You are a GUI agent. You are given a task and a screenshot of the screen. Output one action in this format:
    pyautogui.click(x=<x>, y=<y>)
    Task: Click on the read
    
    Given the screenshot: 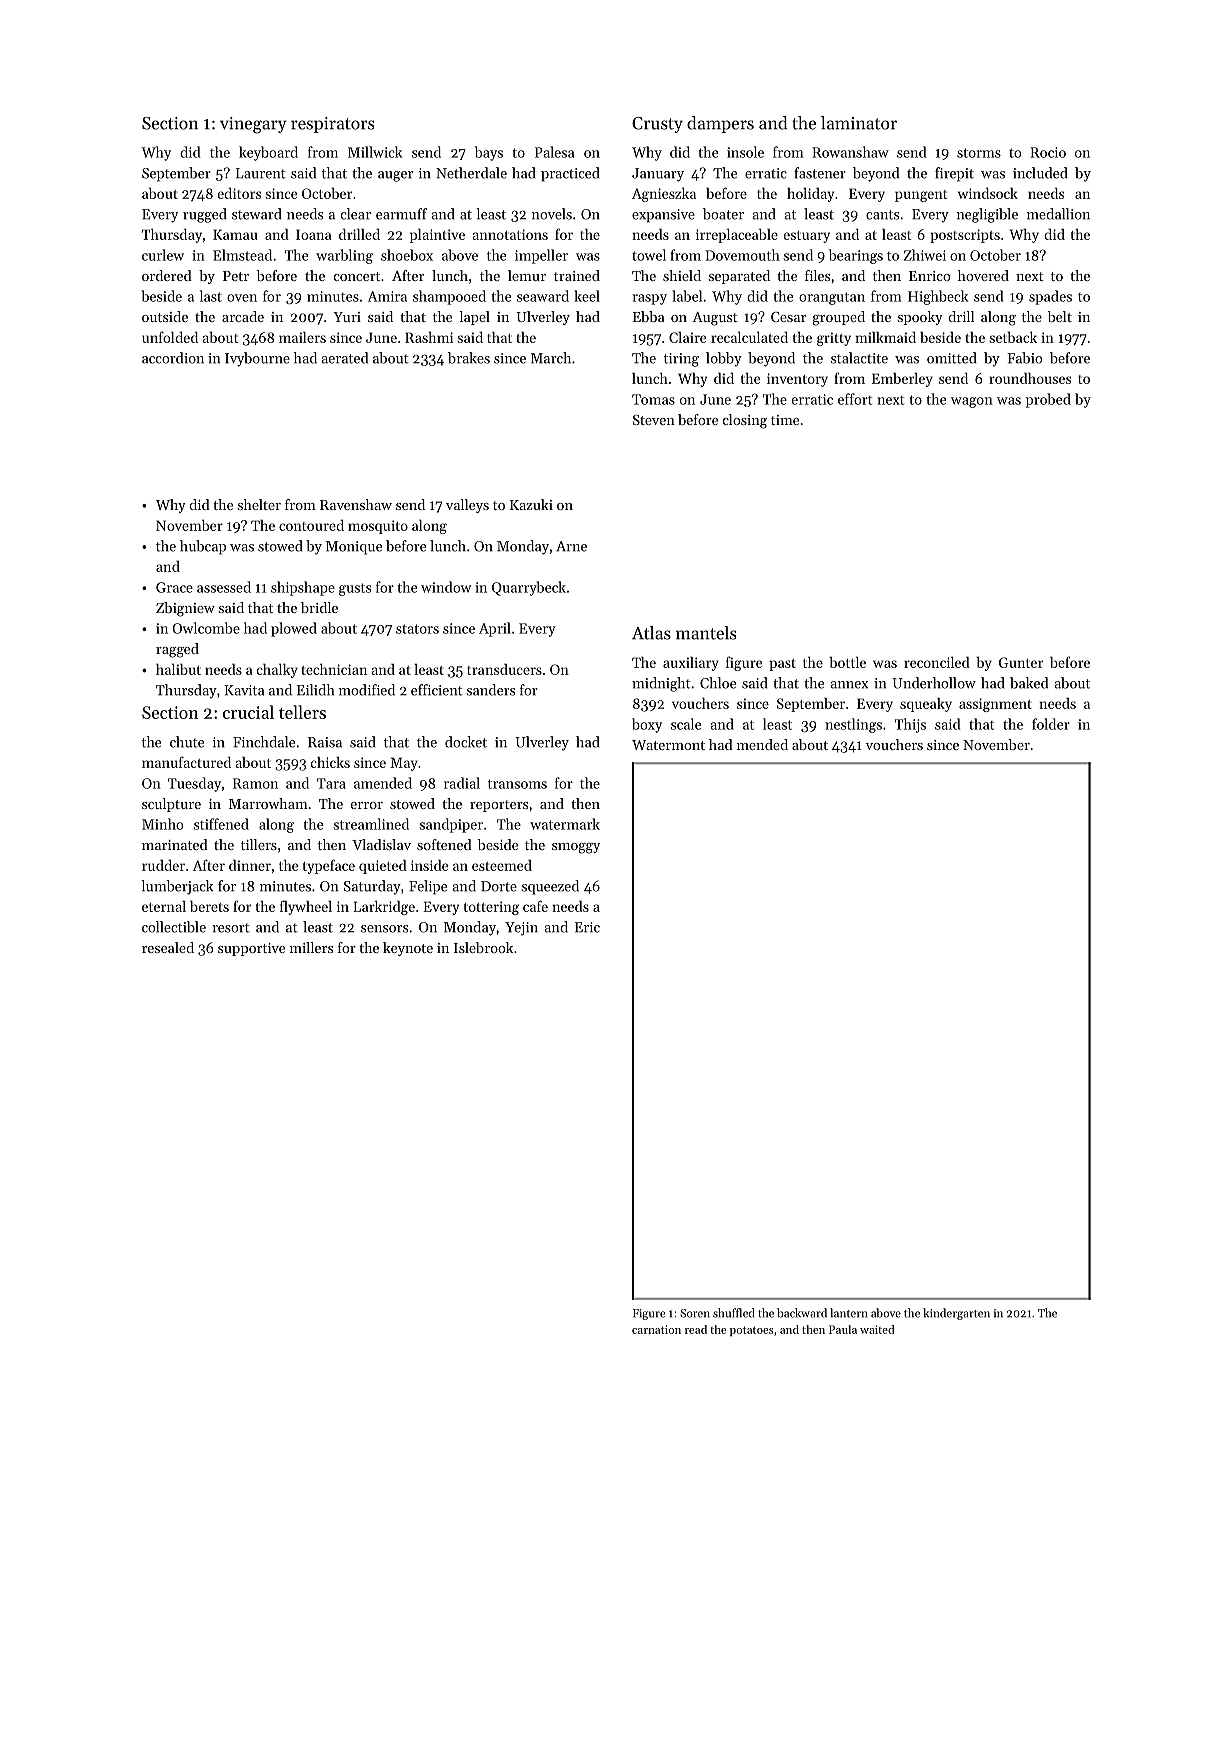 What is the action you would take?
    pyautogui.click(x=696, y=1329)
